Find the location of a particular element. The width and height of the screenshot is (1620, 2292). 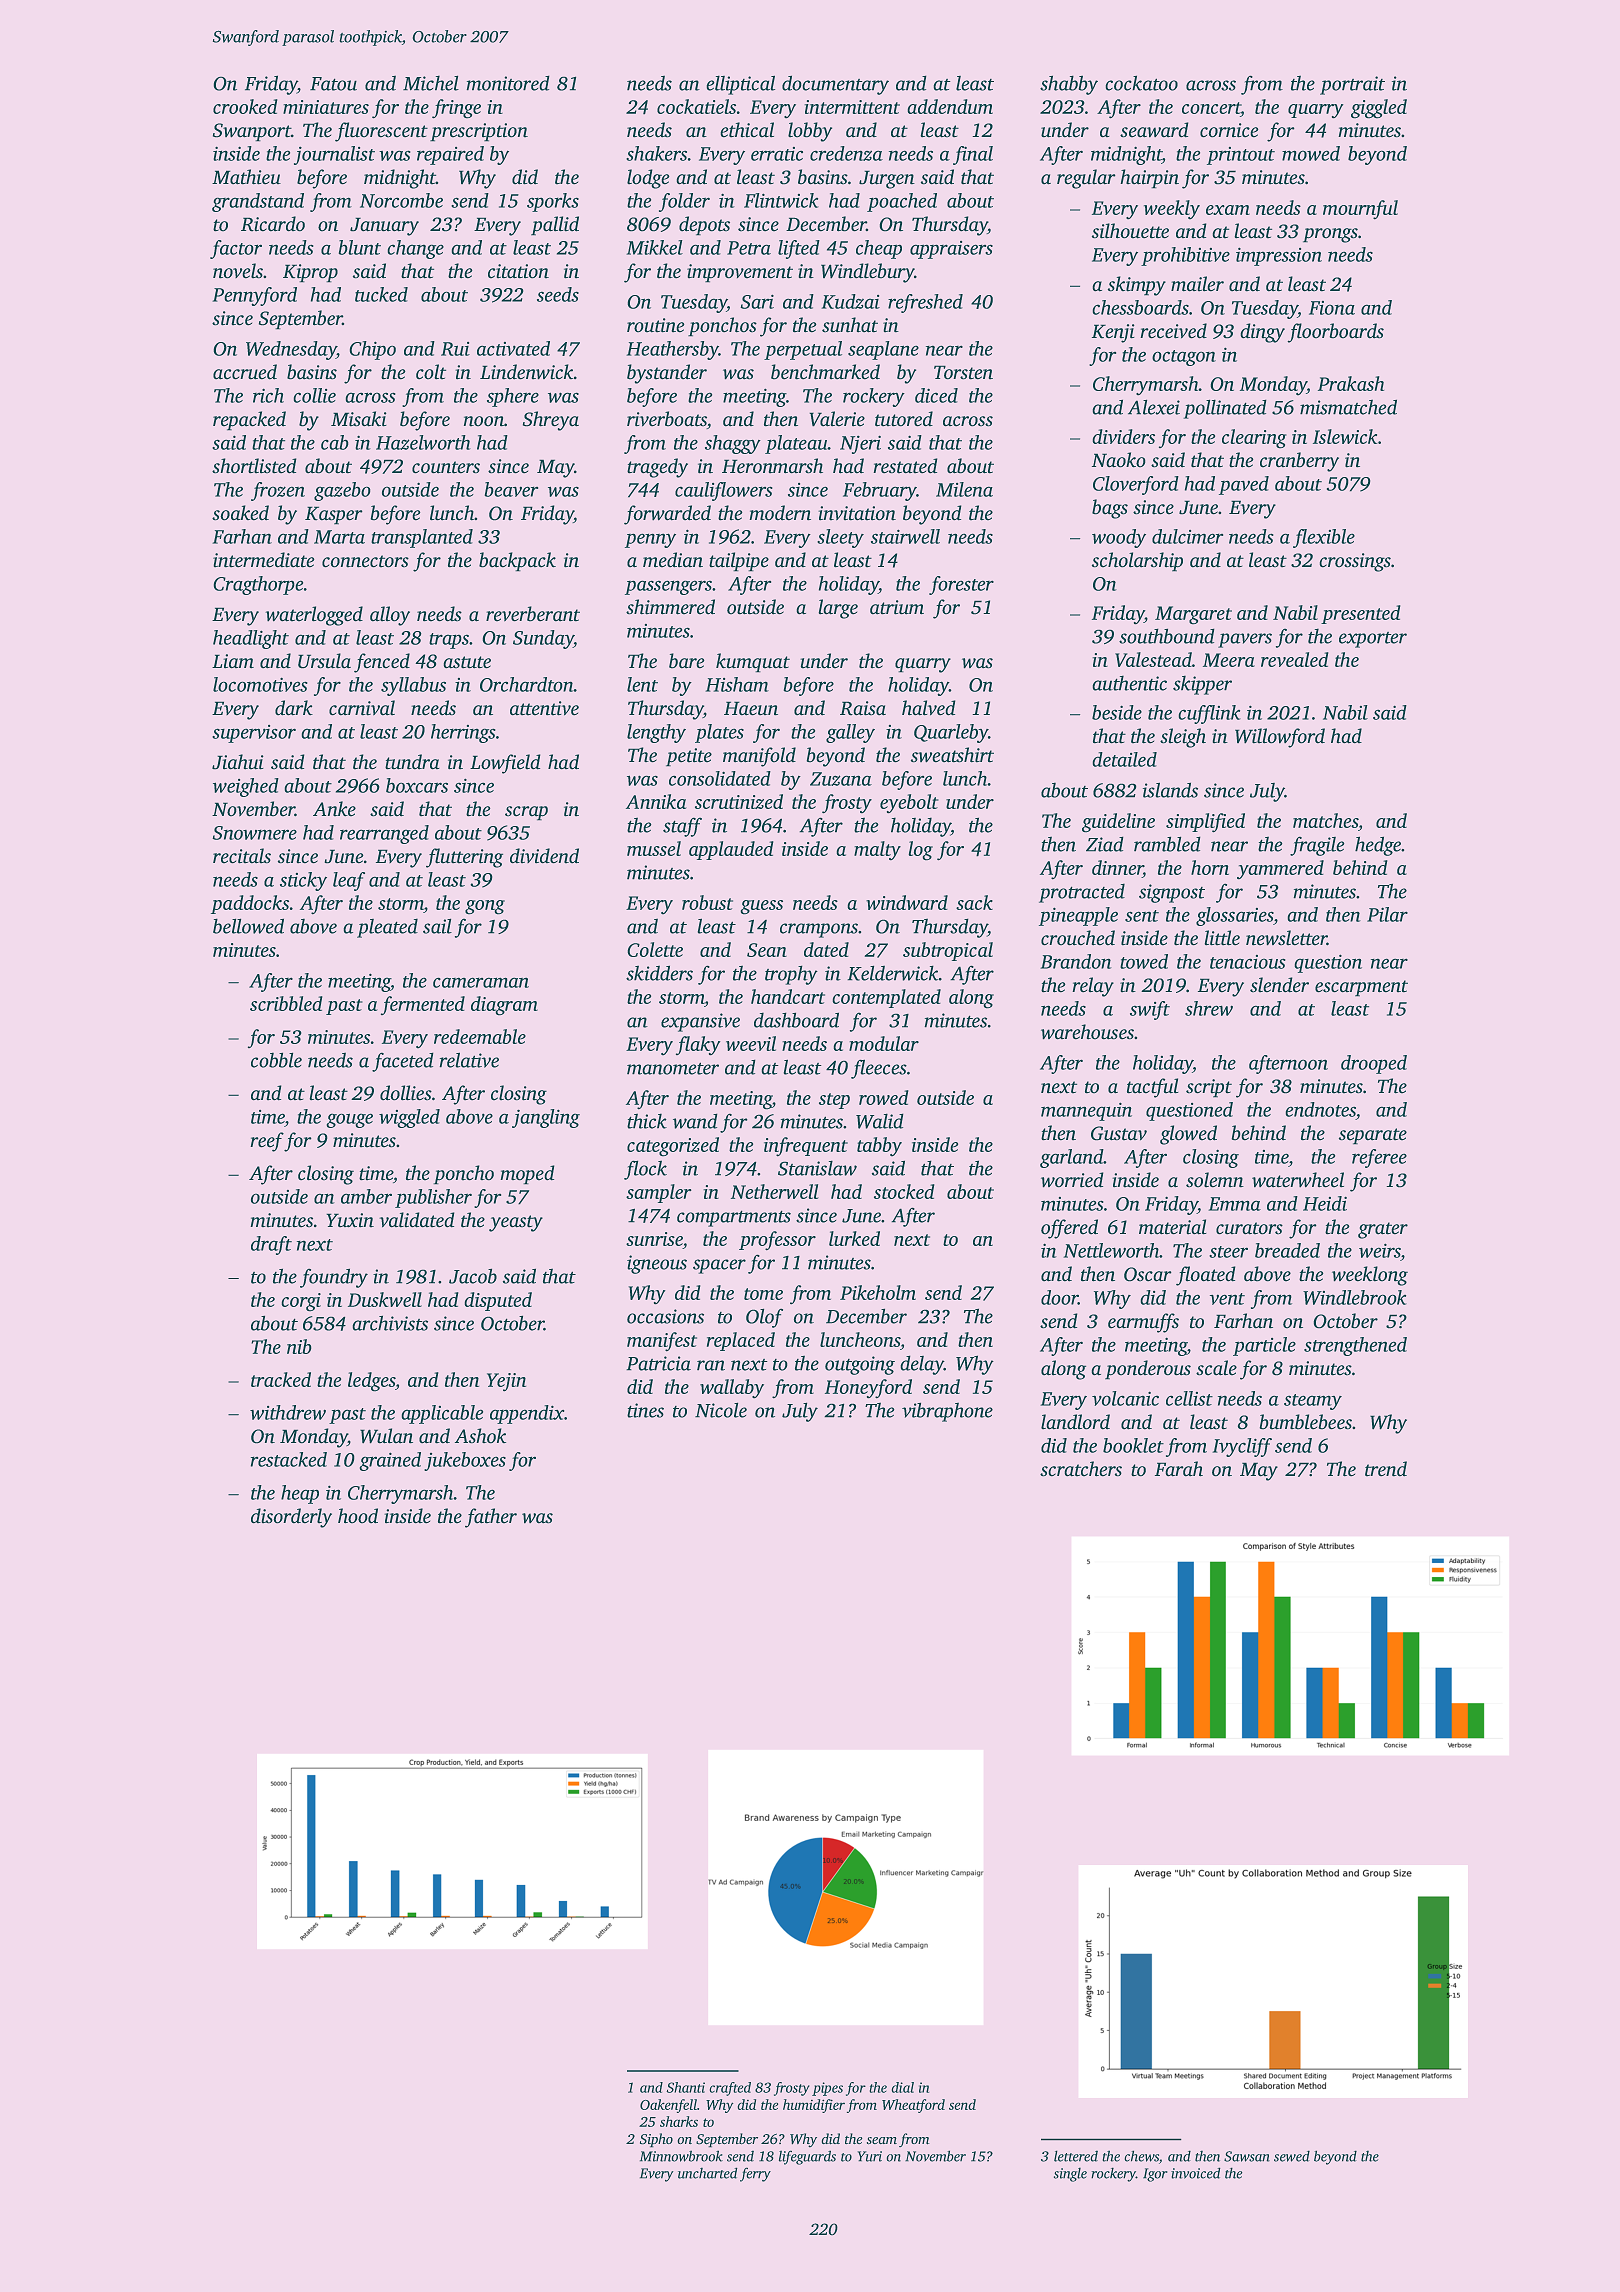

backpack is located at coordinates (517, 562).
